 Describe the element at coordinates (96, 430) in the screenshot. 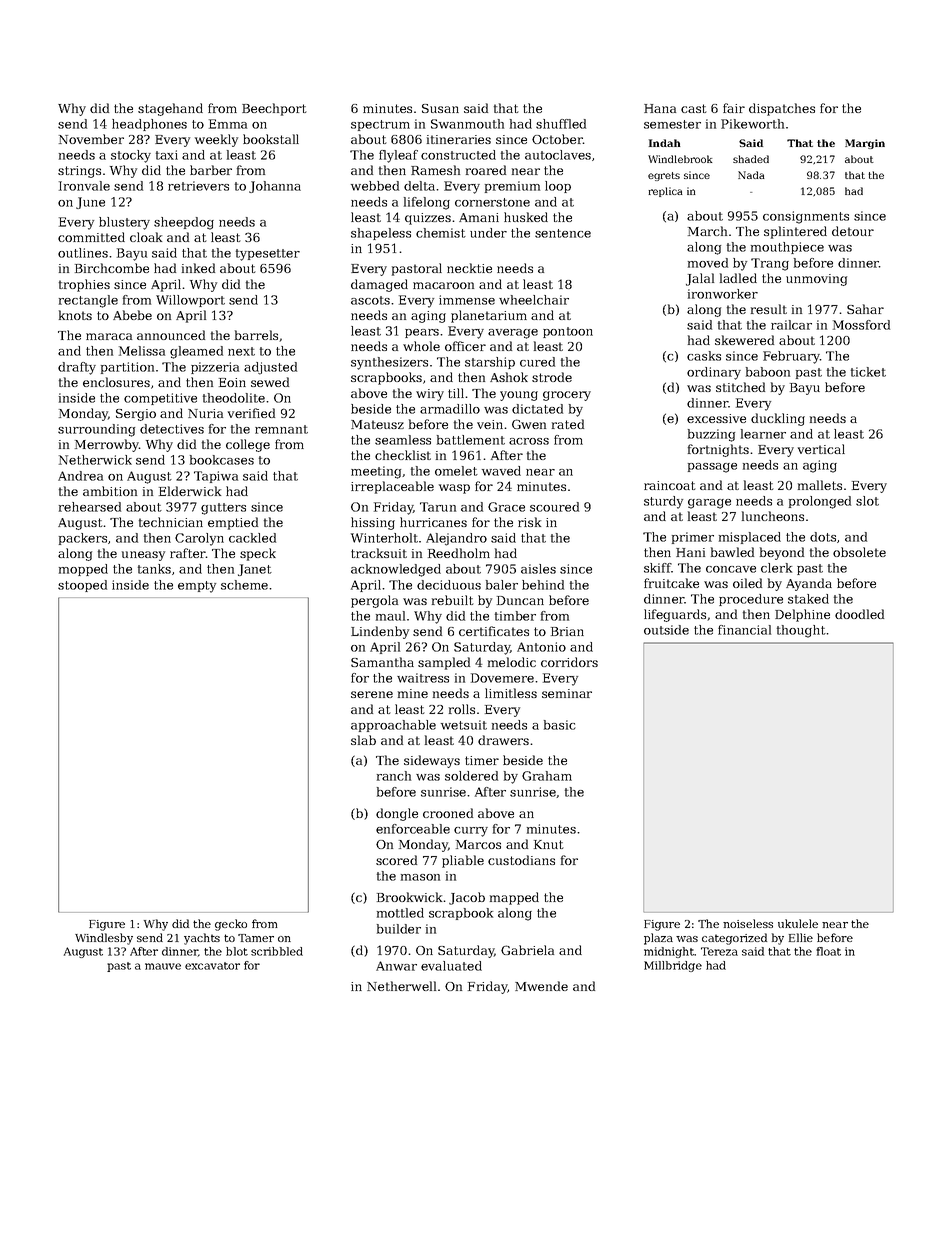

I see `surrounding` at that location.
